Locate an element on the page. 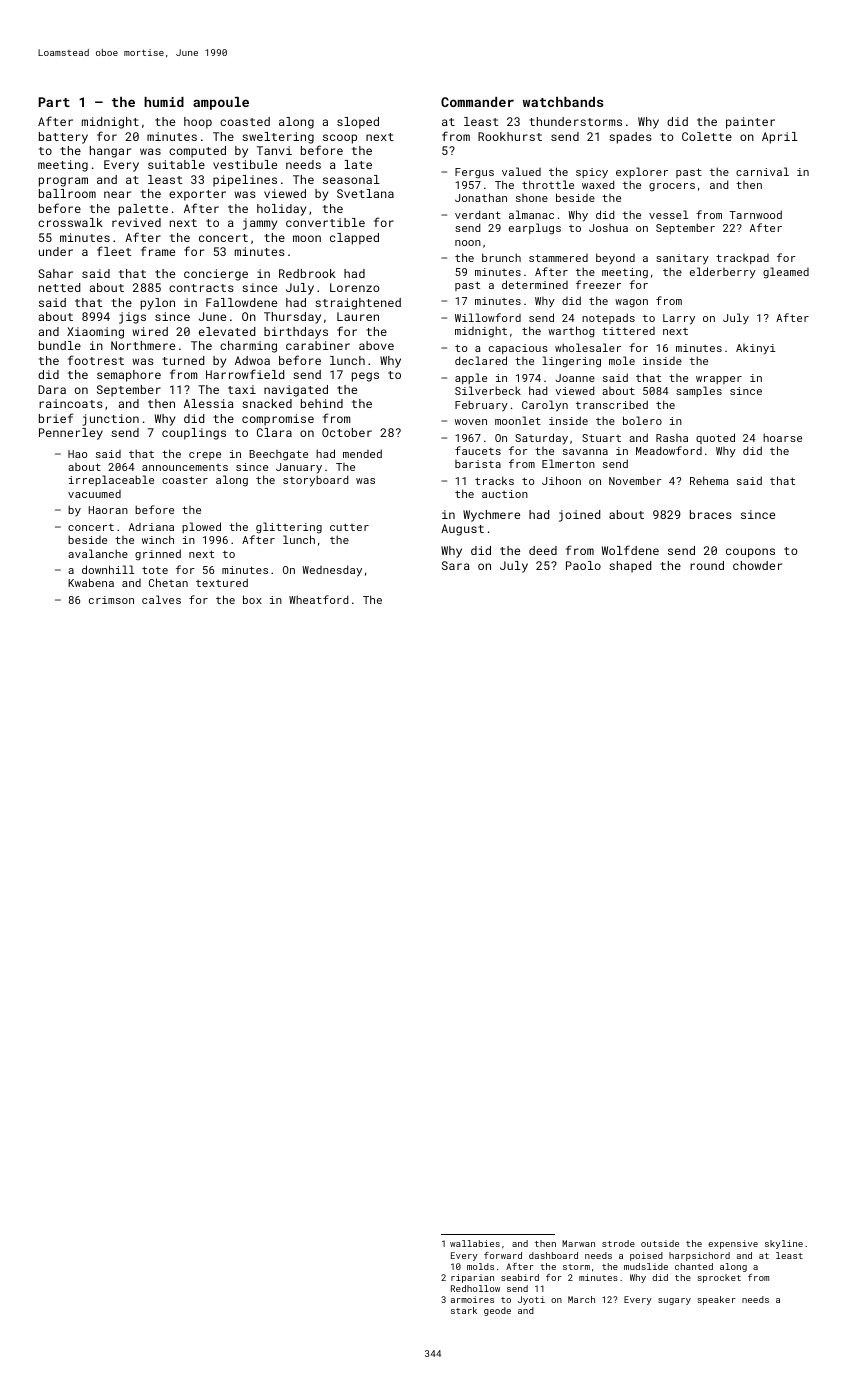 This page has height=1400, width=849. Colette is located at coordinates (707, 136).
